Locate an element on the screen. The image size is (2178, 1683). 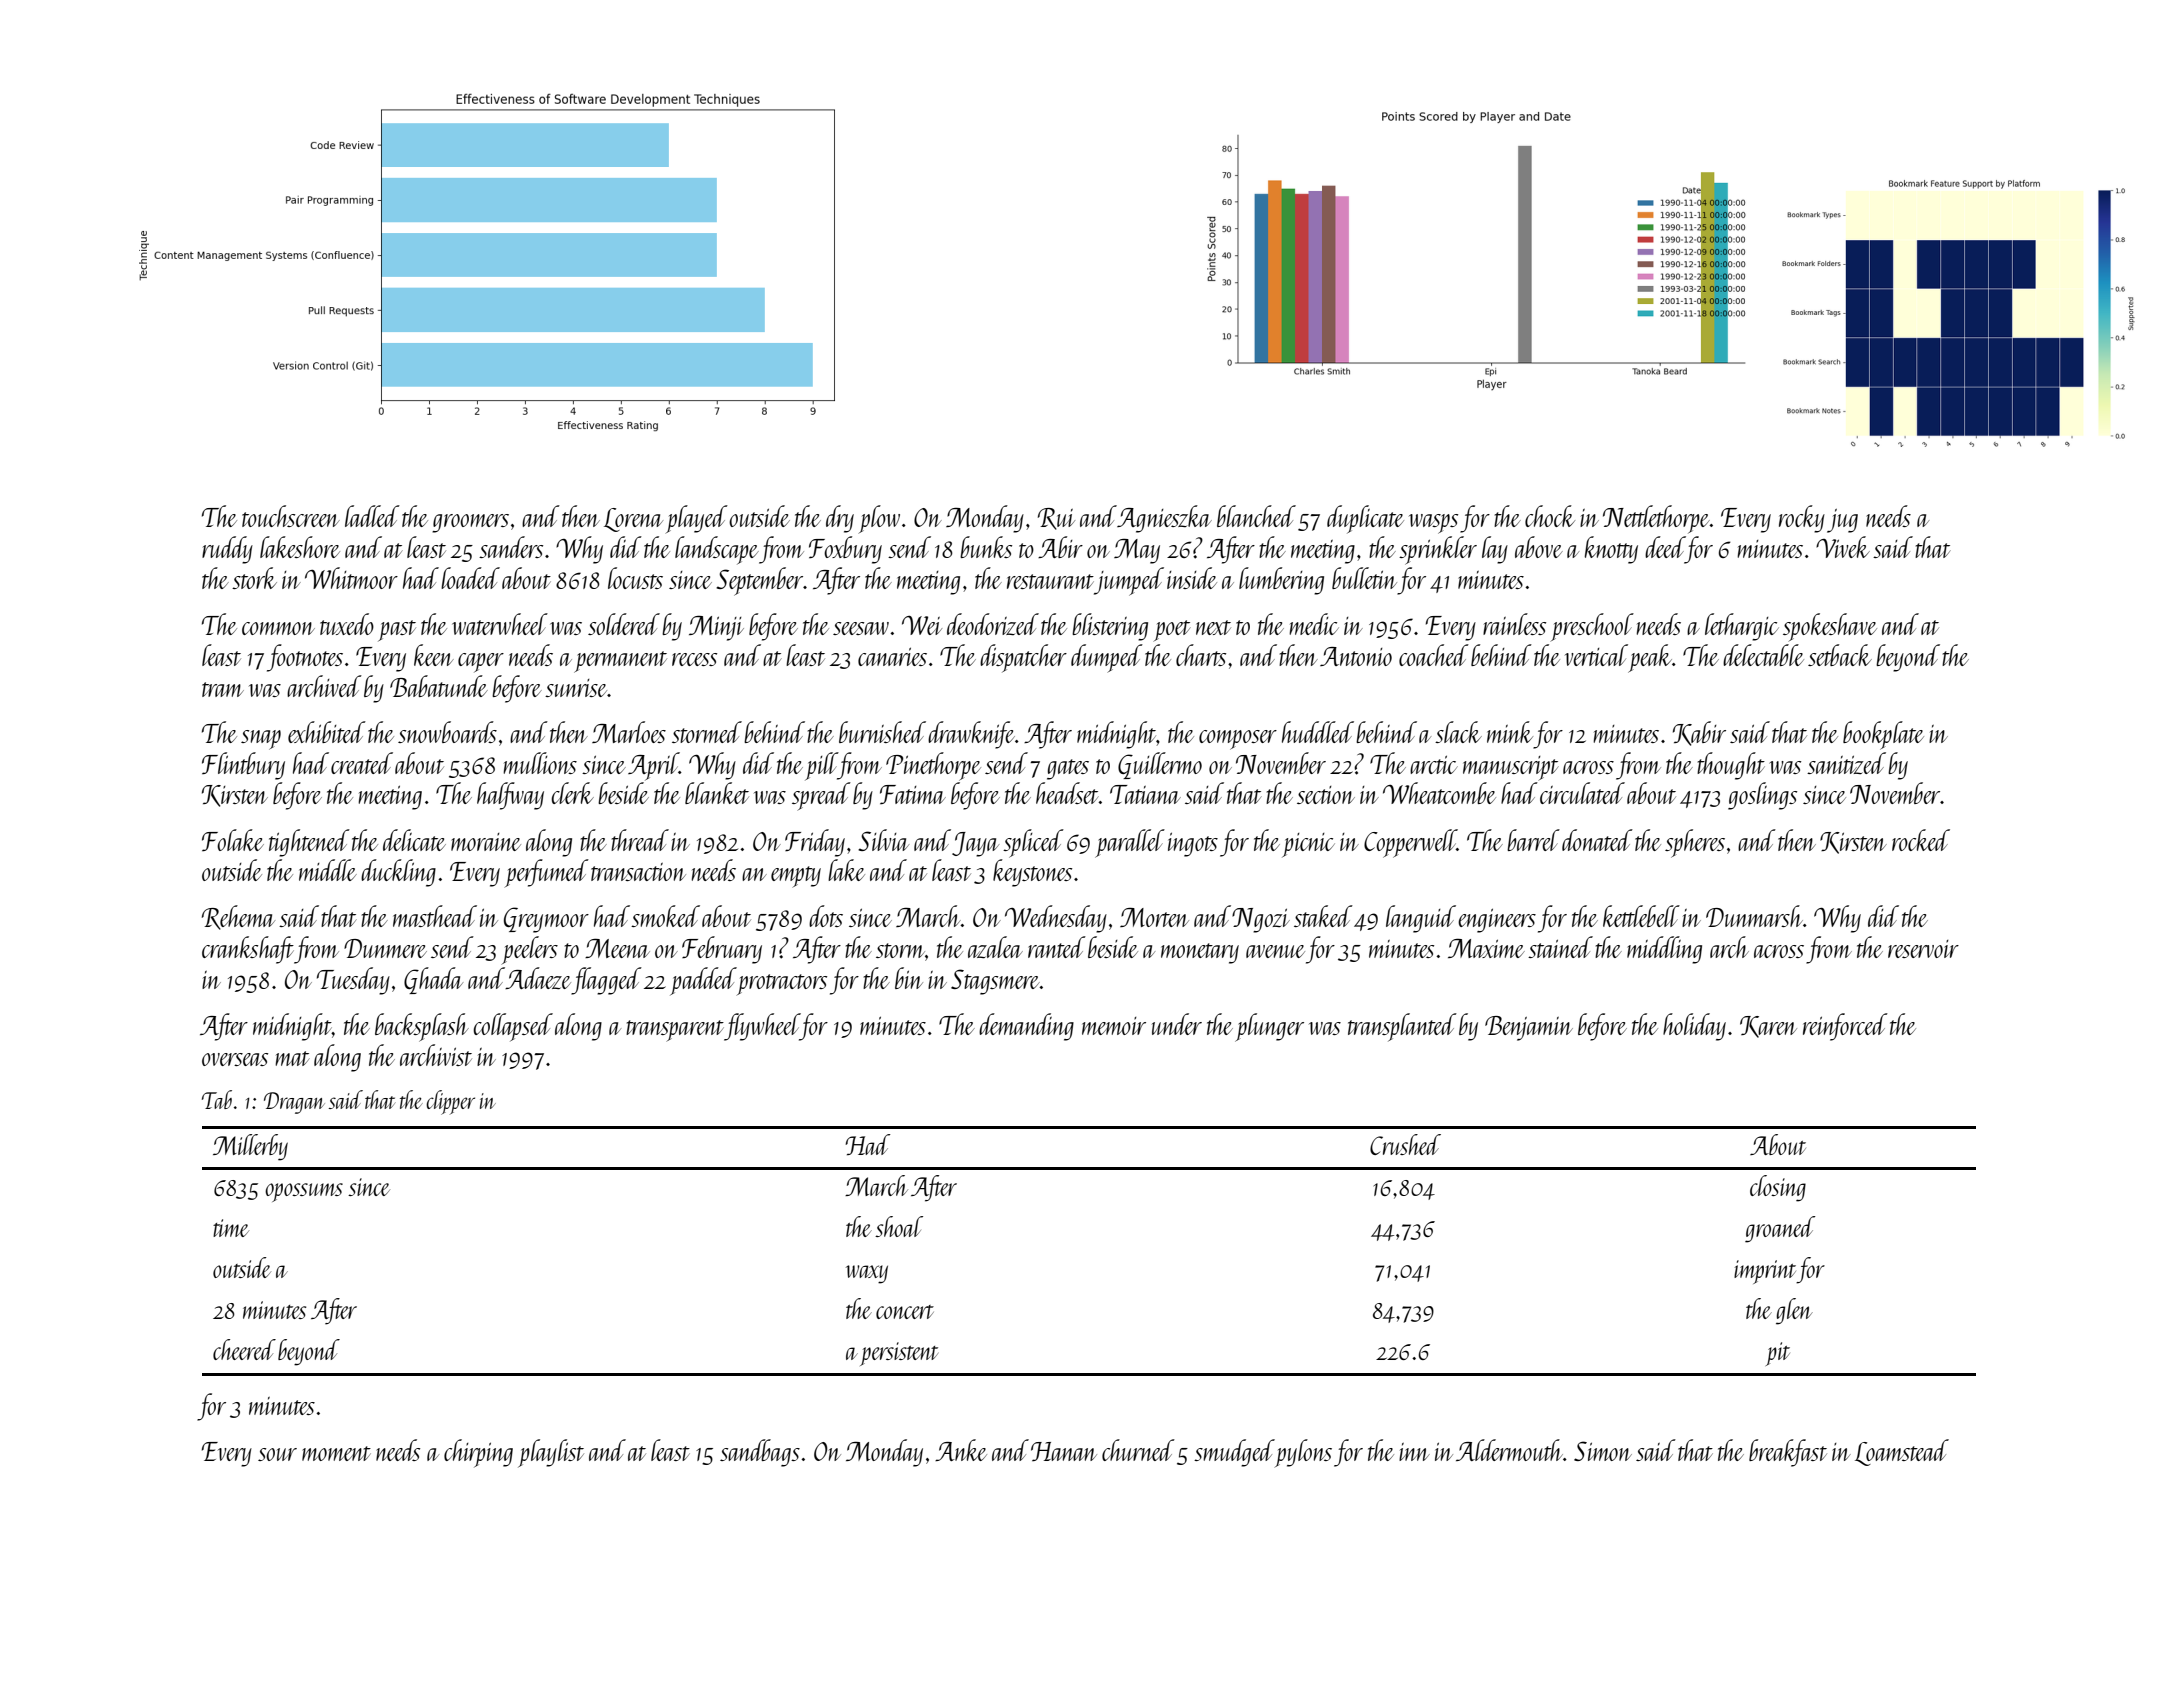
shoal is located at coordinates (899, 1226).
